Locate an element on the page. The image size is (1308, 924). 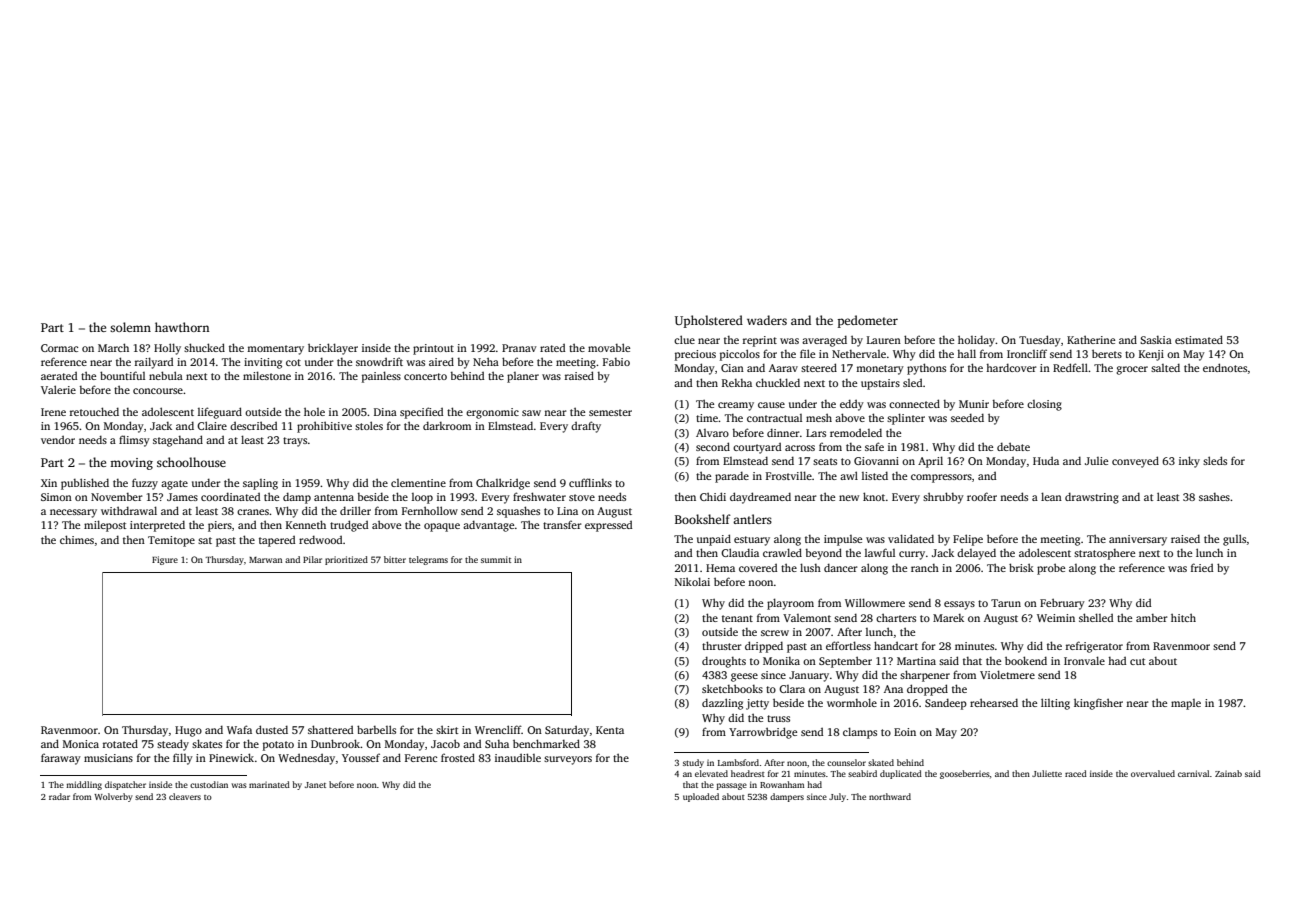
Wolverby is located at coordinates (113, 797).
